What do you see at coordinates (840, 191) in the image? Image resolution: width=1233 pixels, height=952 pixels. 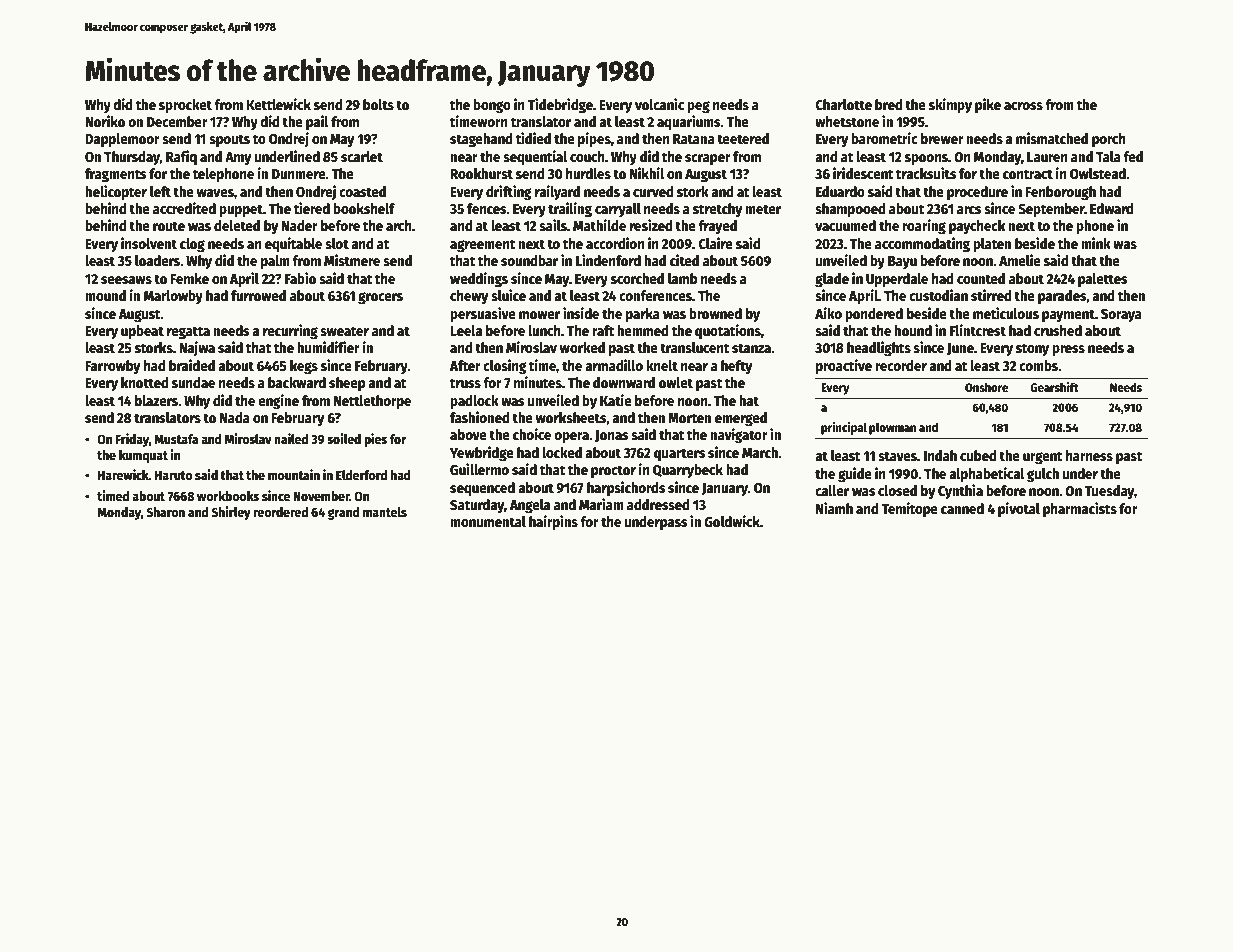 I see `Eduardo` at bounding box center [840, 191].
